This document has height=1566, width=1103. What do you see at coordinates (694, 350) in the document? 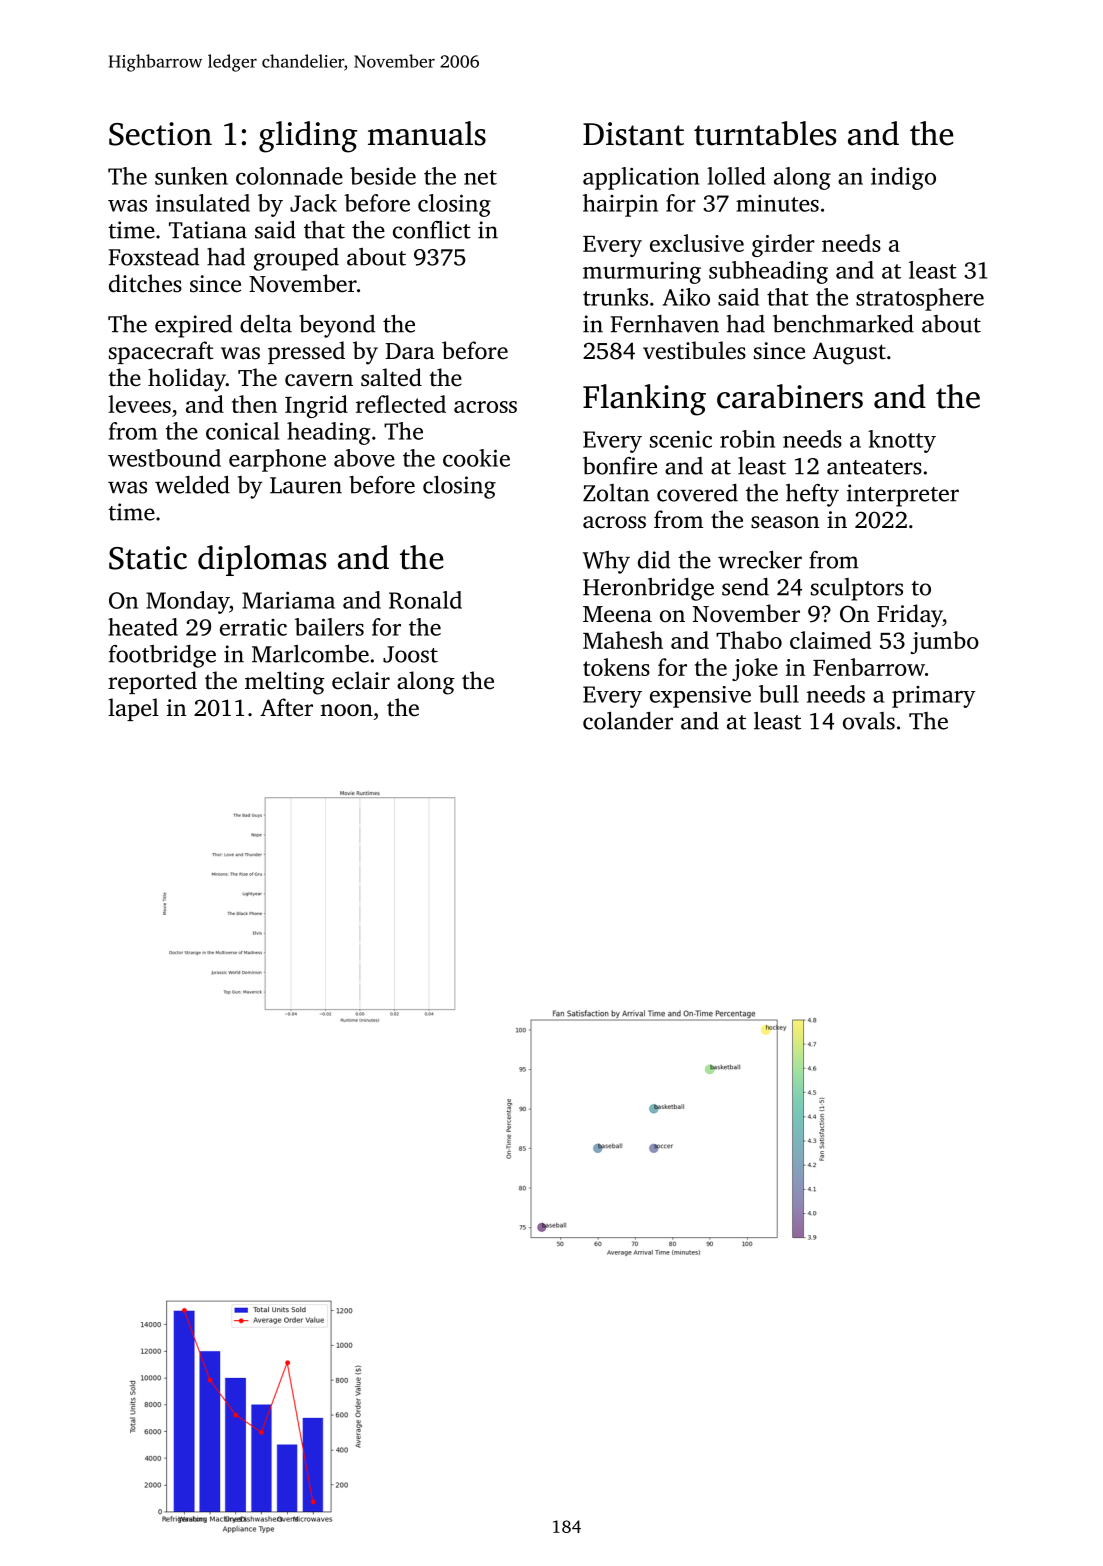
I see `vestibules` at bounding box center [694, 350].
